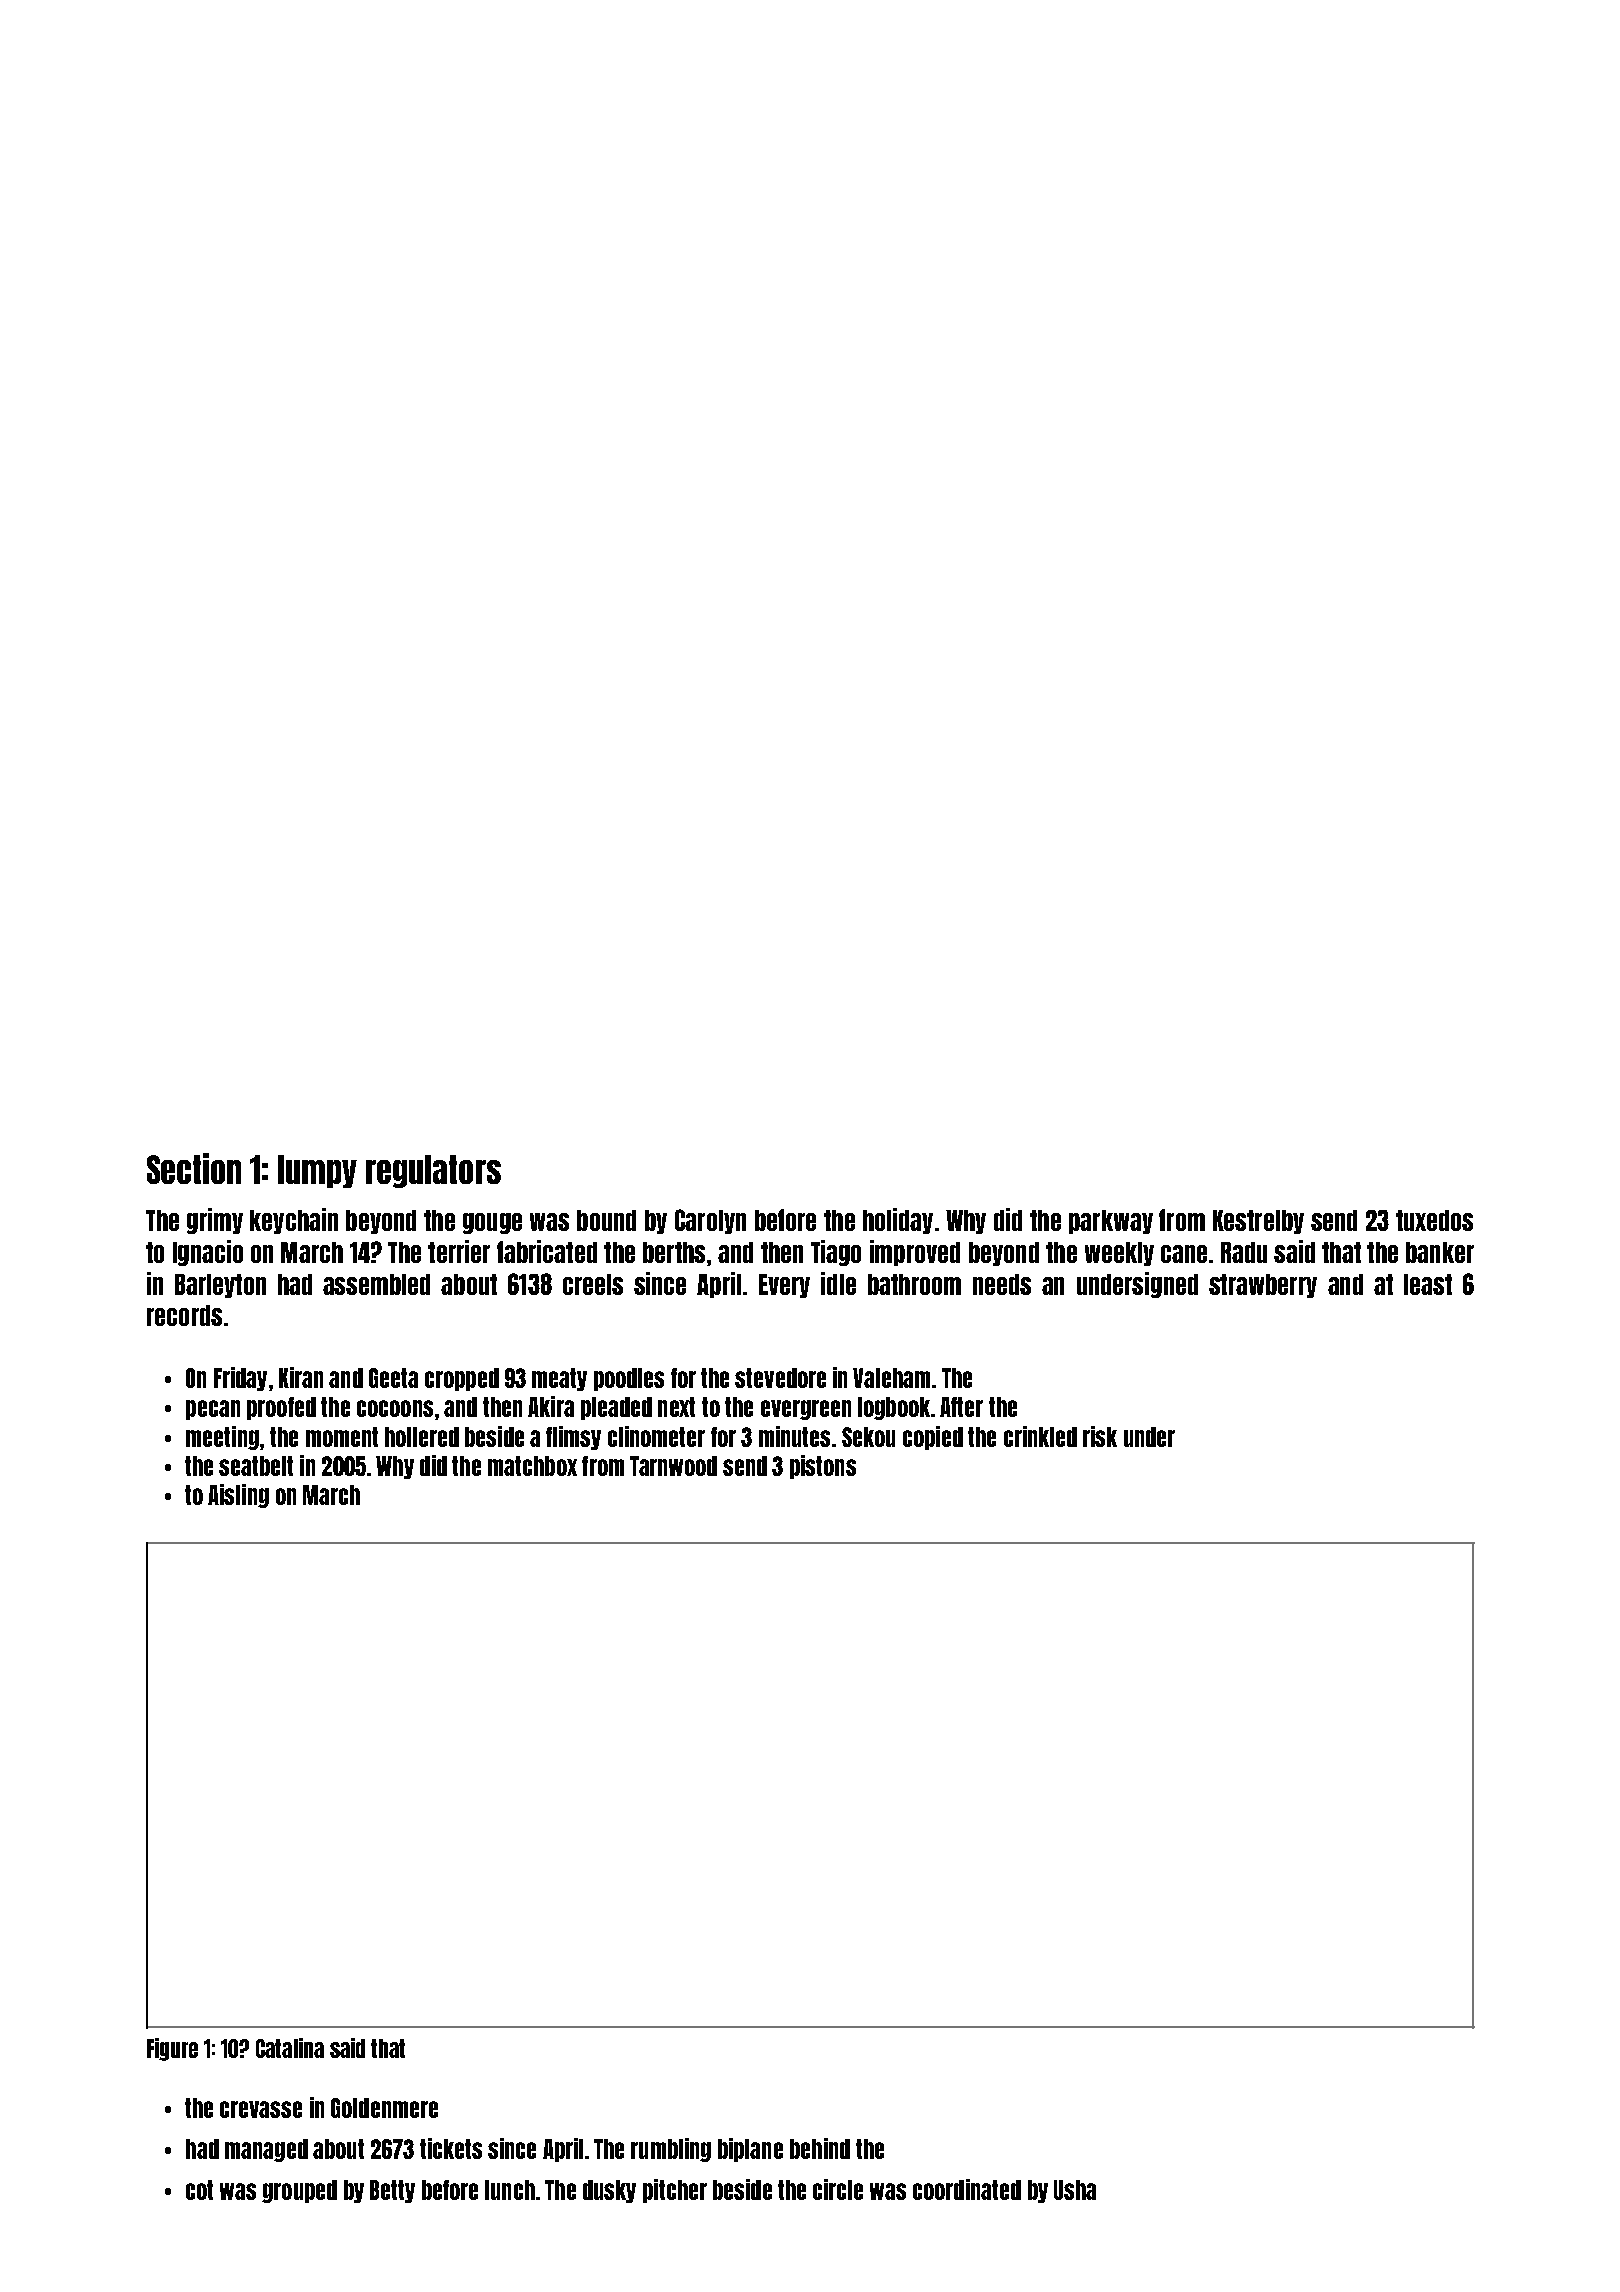 The width and height of the screenshot is (1620, 2292). I want to click on Barleyton, so click(220, 1286).
